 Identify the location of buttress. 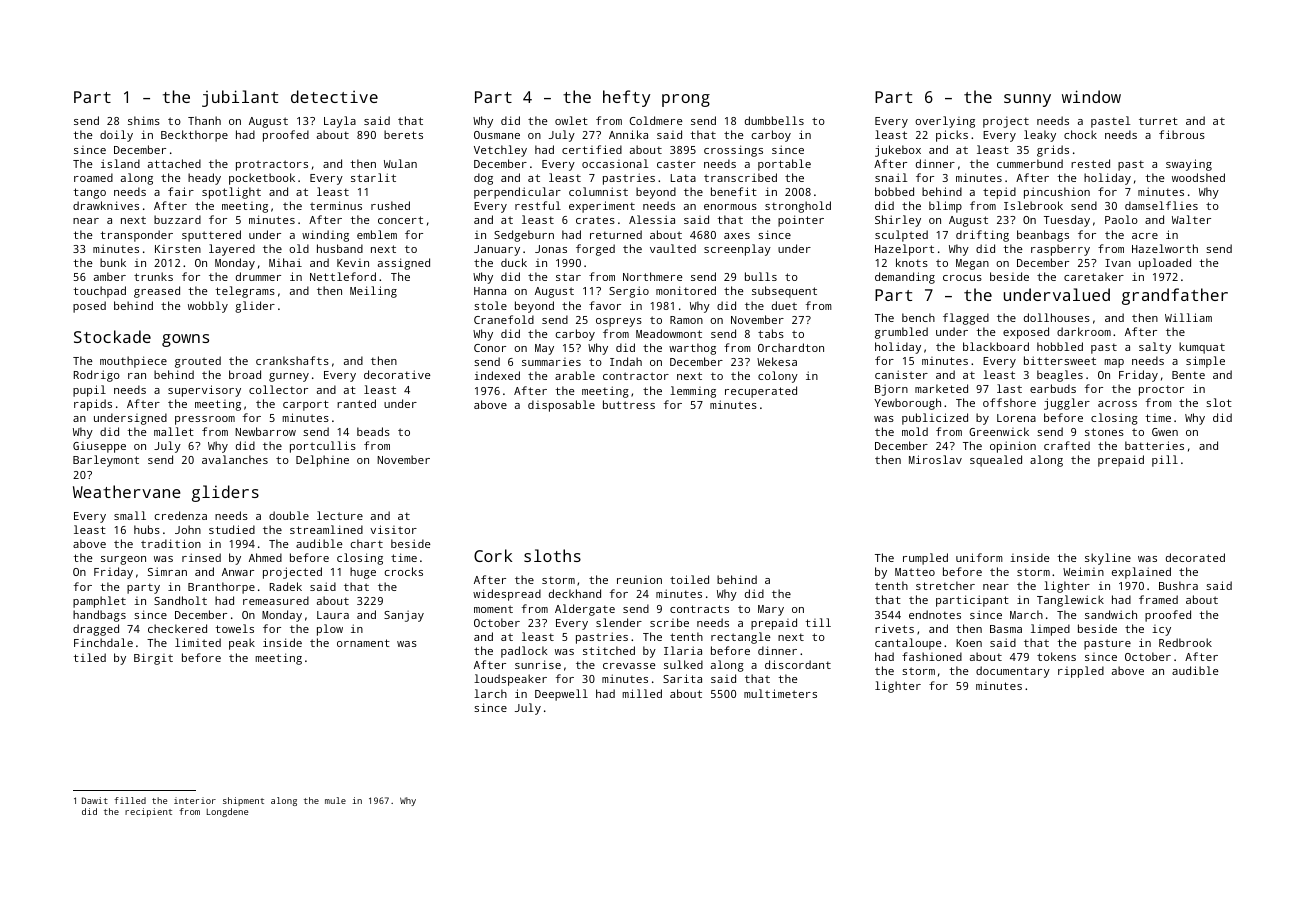
(629, 404).
